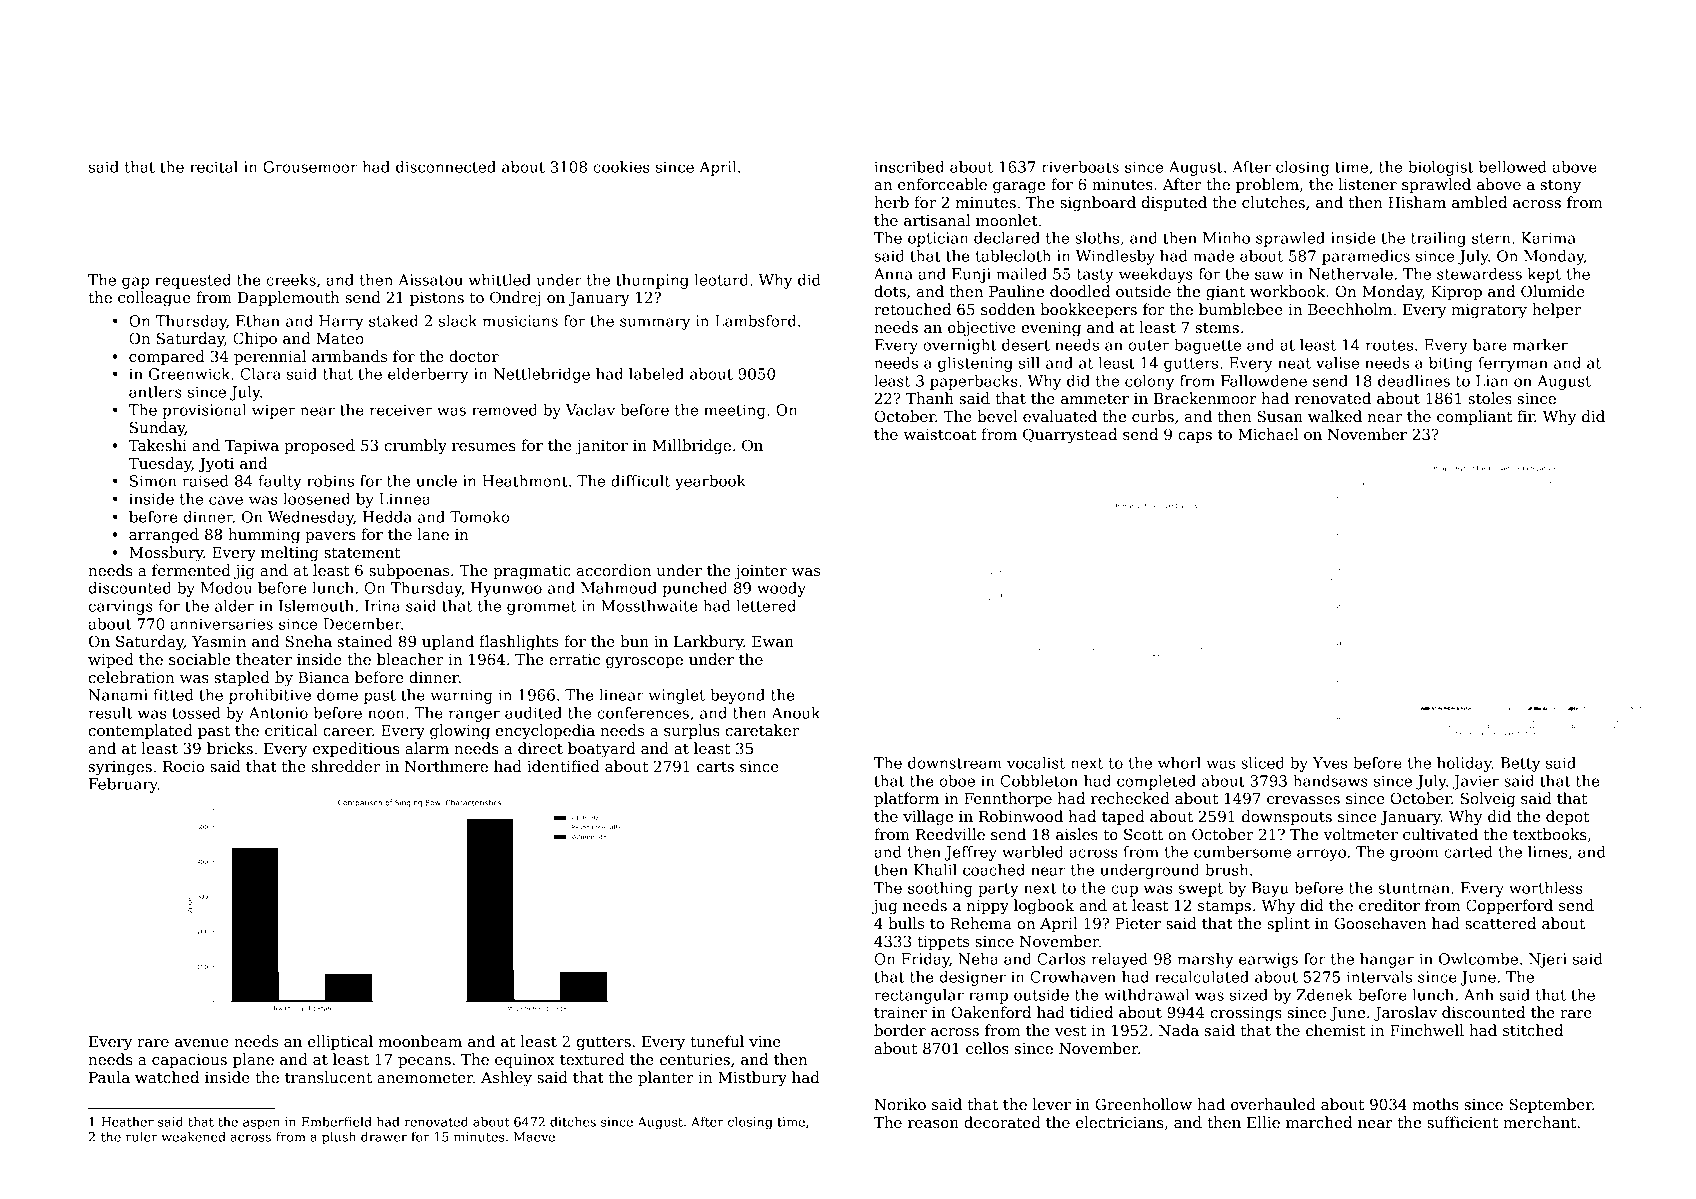  What do you see at coordinates (386, 714) in the screenshot?
I see `noon` at bounding box center [386, 714].
